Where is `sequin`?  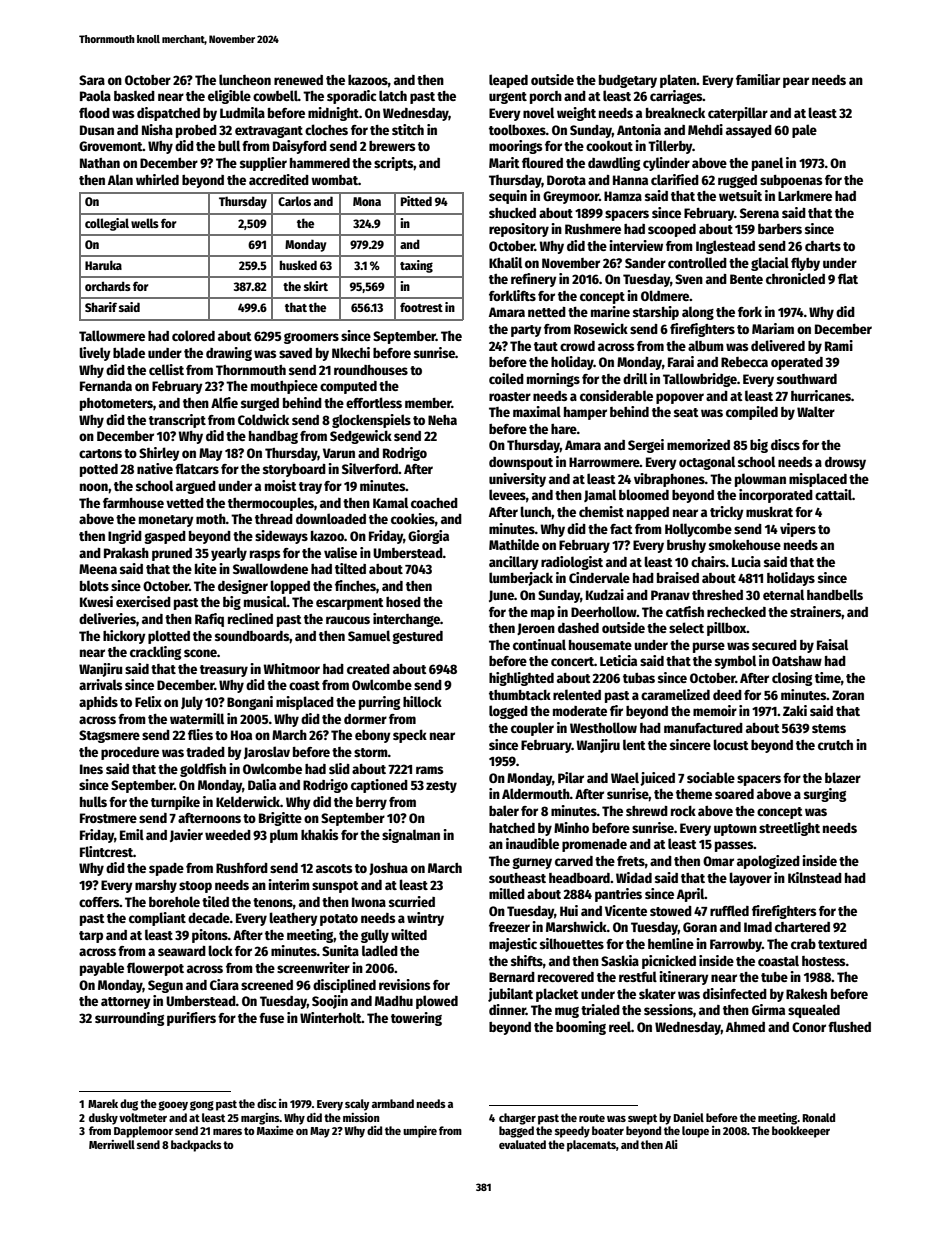 sequin is located at coordinates (508, 197).
